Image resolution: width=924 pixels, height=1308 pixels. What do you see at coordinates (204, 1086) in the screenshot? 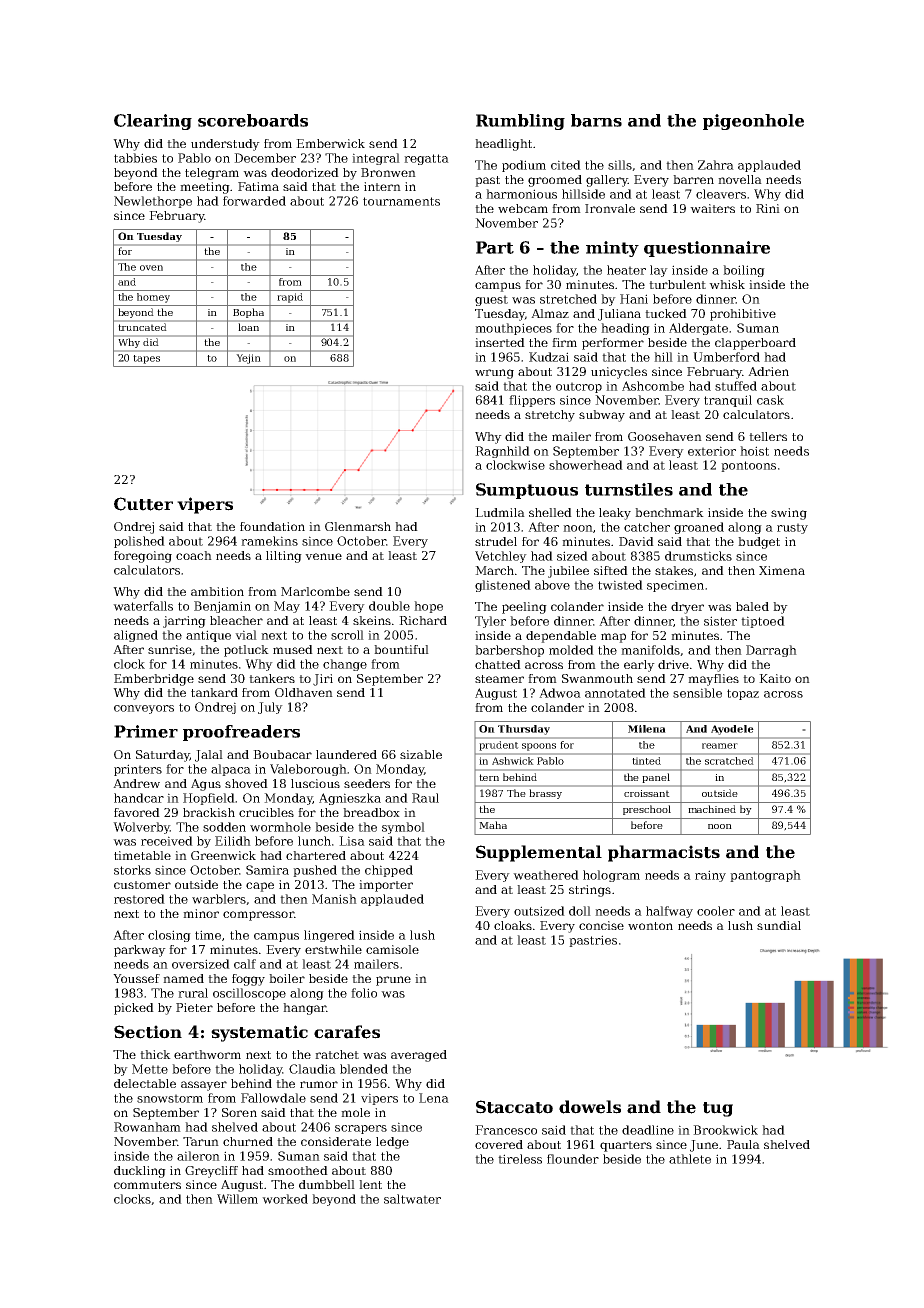
I see `assayer` at bounding box center [204, 1086].
